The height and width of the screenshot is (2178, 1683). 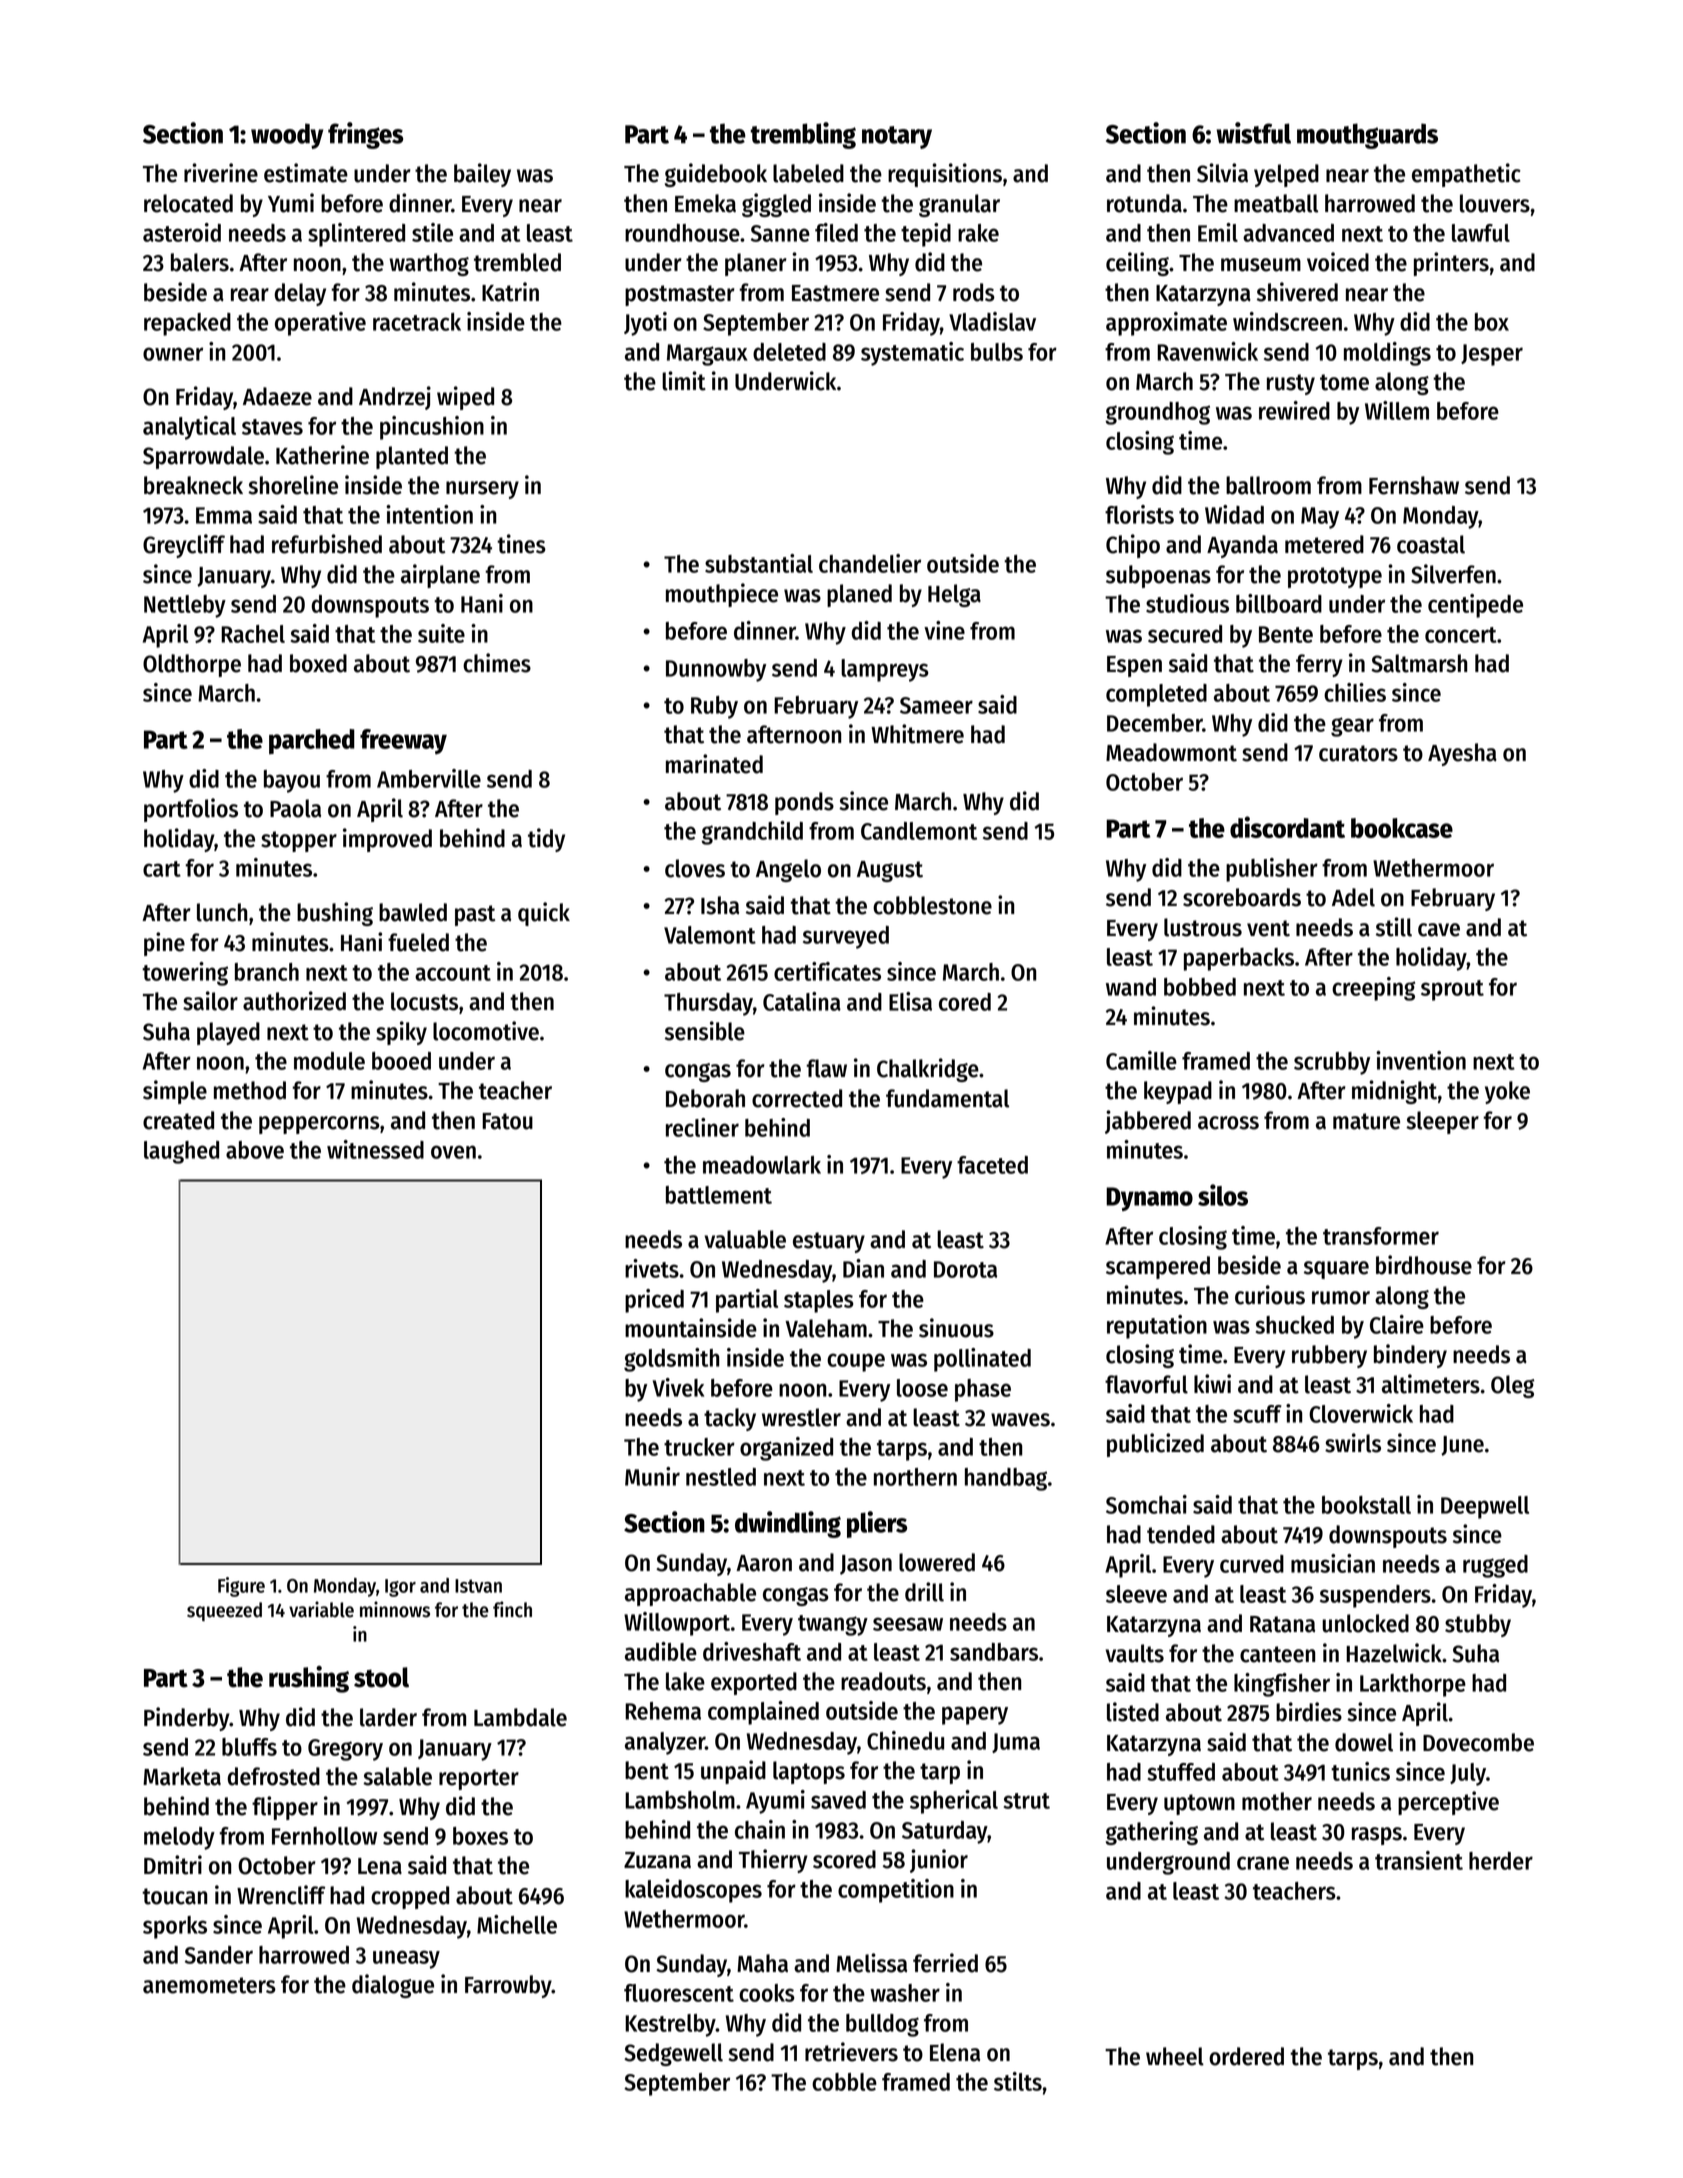 What do you see at coordinates (1181, 1772) in the screenshot?
I see `stuffed` at bounding box center [1181, 1772].
